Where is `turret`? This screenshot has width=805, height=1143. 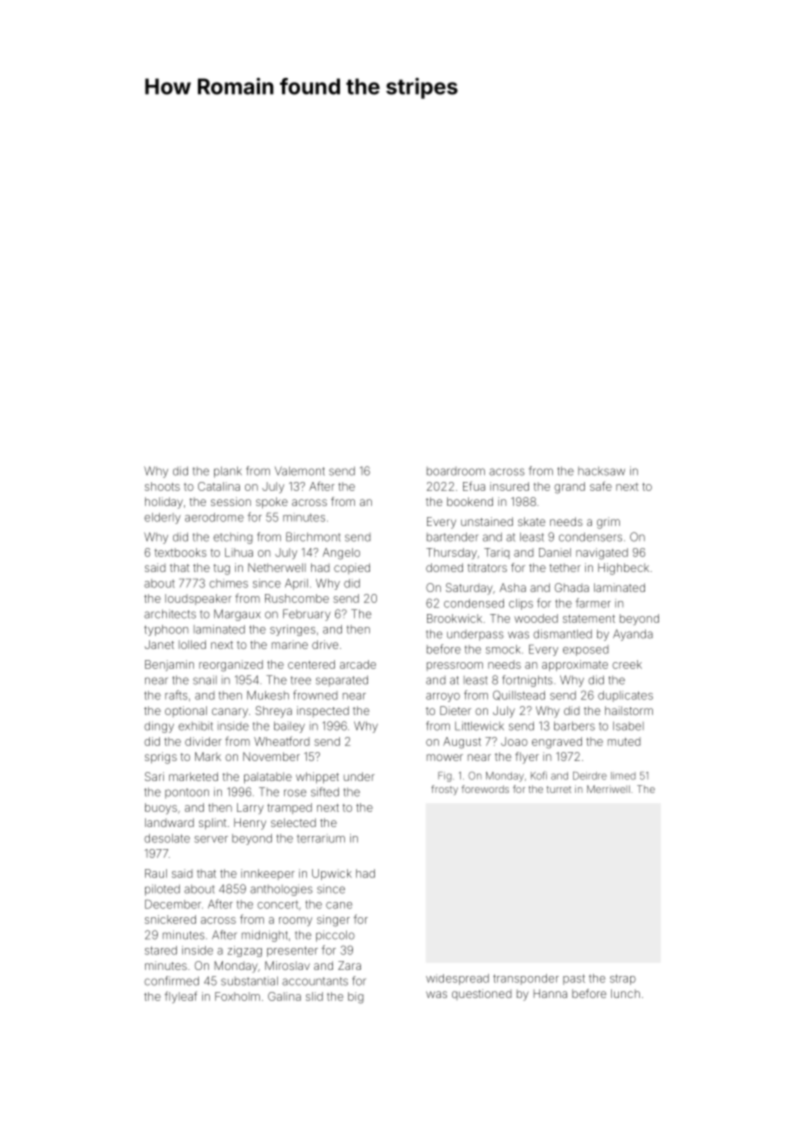 turret is located at coordinates (559, 789).
